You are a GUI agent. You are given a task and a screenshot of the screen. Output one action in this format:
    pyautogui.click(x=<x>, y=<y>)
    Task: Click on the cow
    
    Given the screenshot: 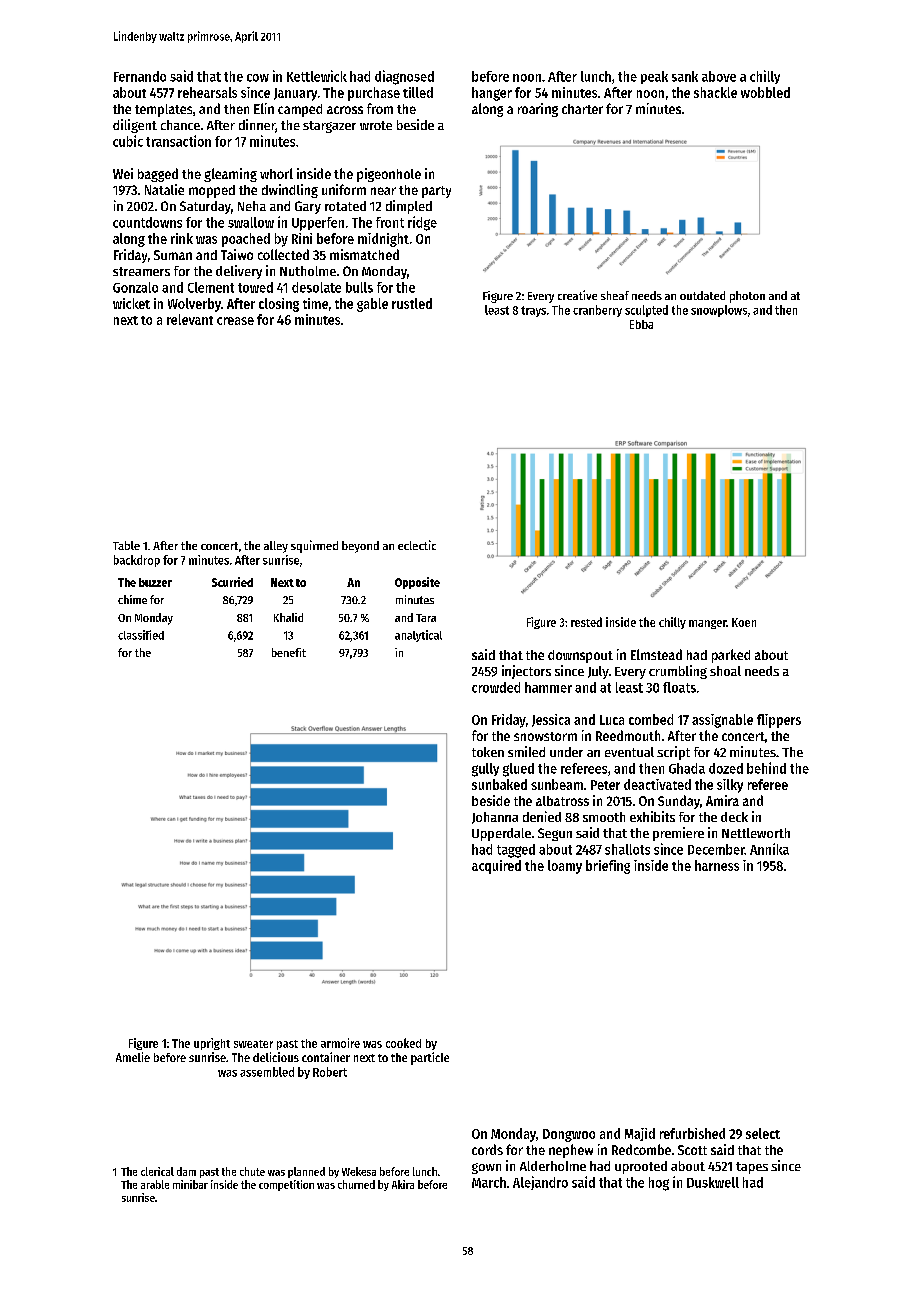 What is the action you would take?
    pyautogui.click(x=258, y=78)
